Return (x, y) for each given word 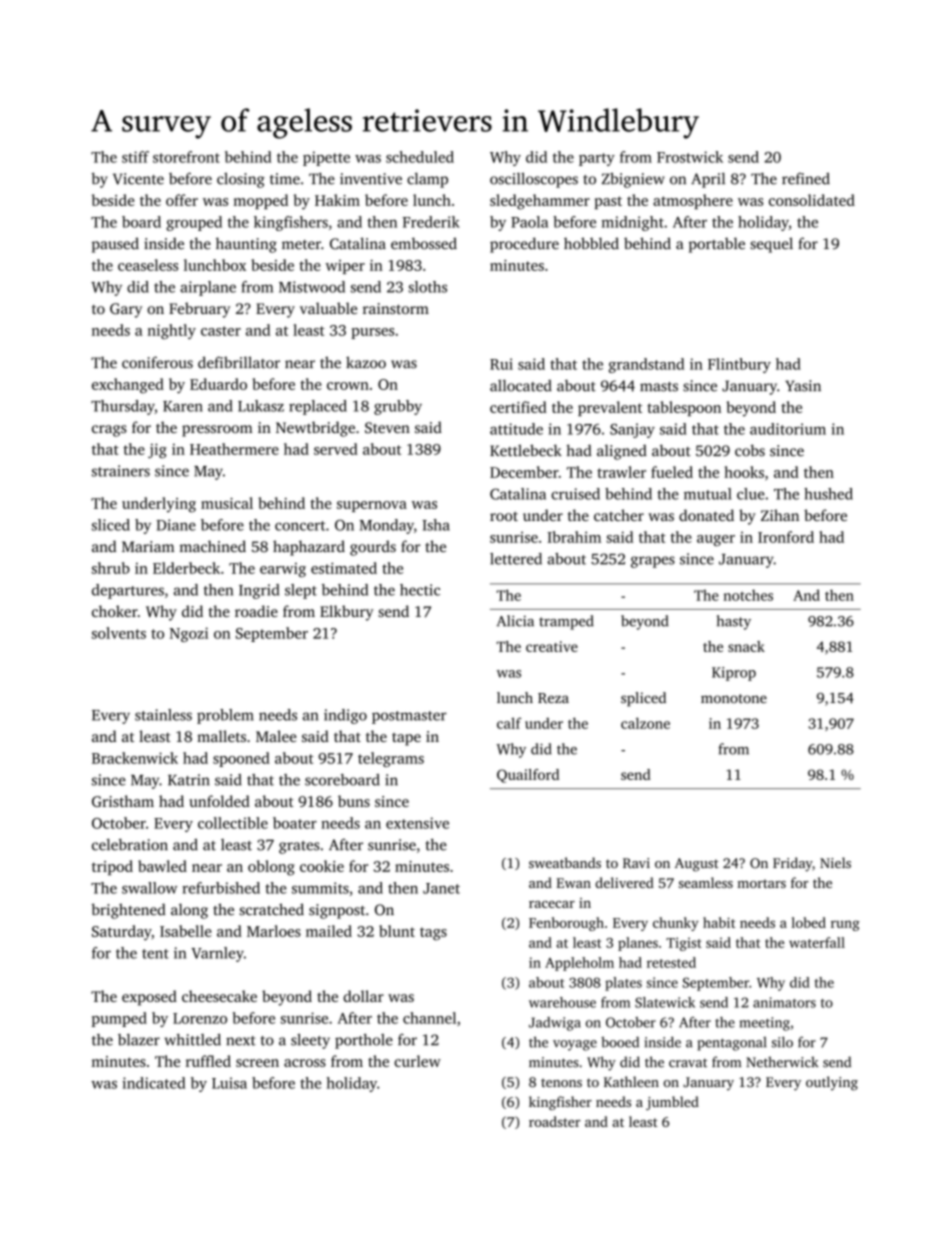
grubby (398, 407)
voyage (575, 1045)
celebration (130, 844)
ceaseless (148, 265)
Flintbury (739, 365)
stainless (163, 715)
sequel (771, 245)
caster (221, 331)
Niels (835, 862)
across (305, 1063)
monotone (734, 698)
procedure (524, 245)
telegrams (391, 759)
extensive (417, 823)
